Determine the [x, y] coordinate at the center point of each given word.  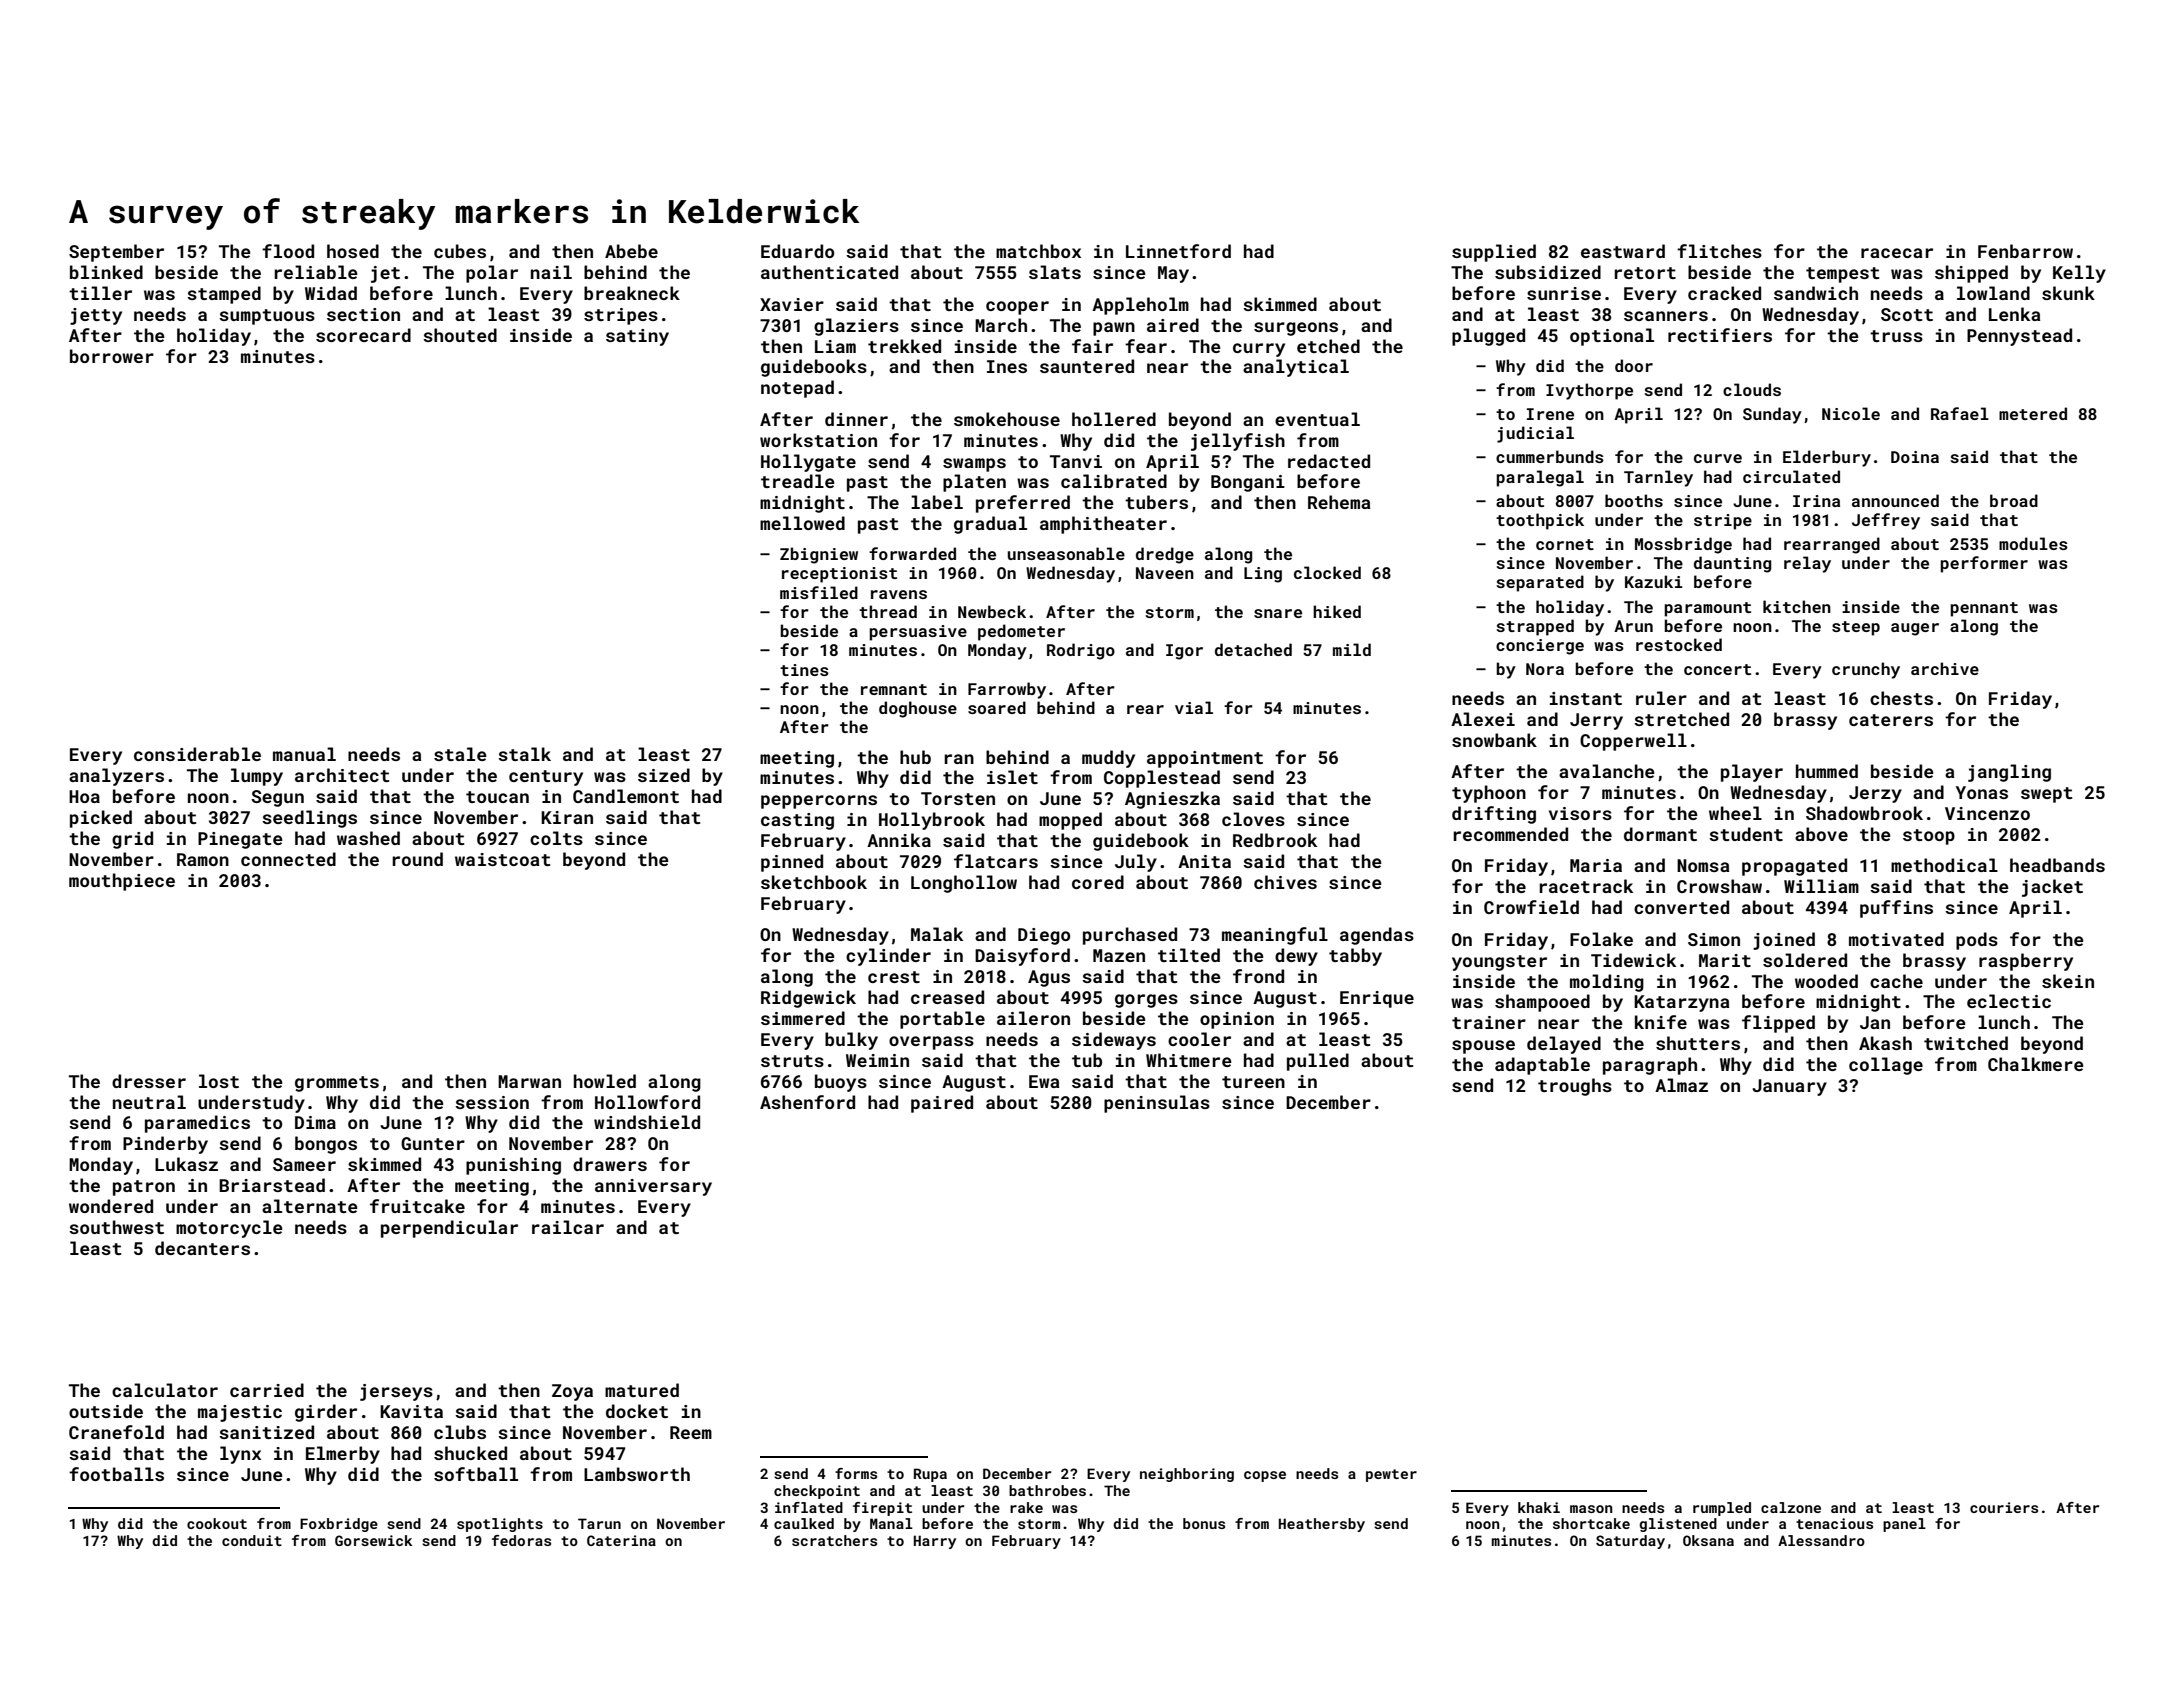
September [116, 253]
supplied [1494, 253]
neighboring [1187, 1475]
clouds [1752, 389]
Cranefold [116, 1432]
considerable [197, 754]
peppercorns [819, 802]
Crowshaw [1719, 886]
